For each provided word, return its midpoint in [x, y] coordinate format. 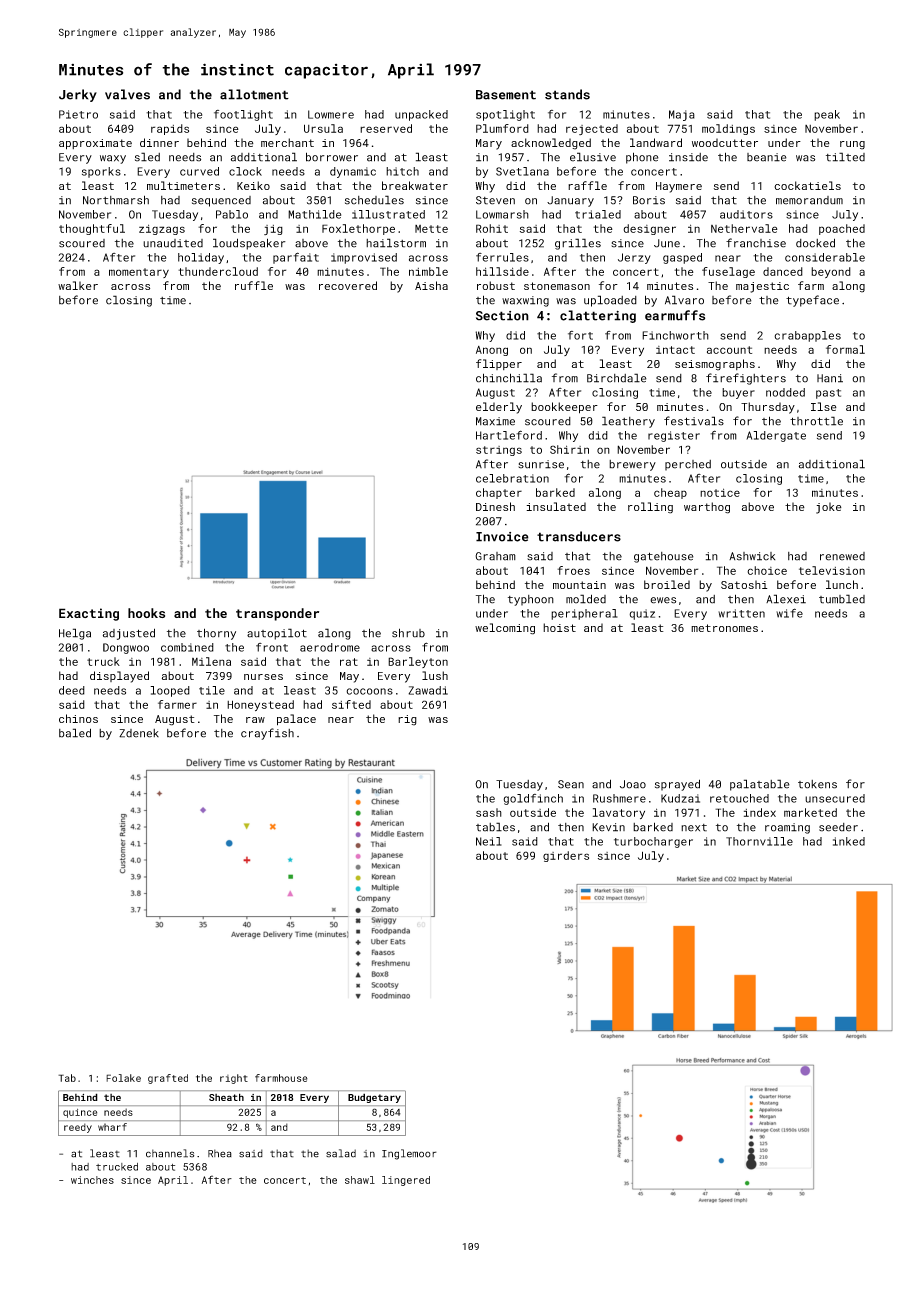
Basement [506, 95]
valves [127, 94]
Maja [682, 115]
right [234, 1079]
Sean [571, 784]
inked [849, 841]
